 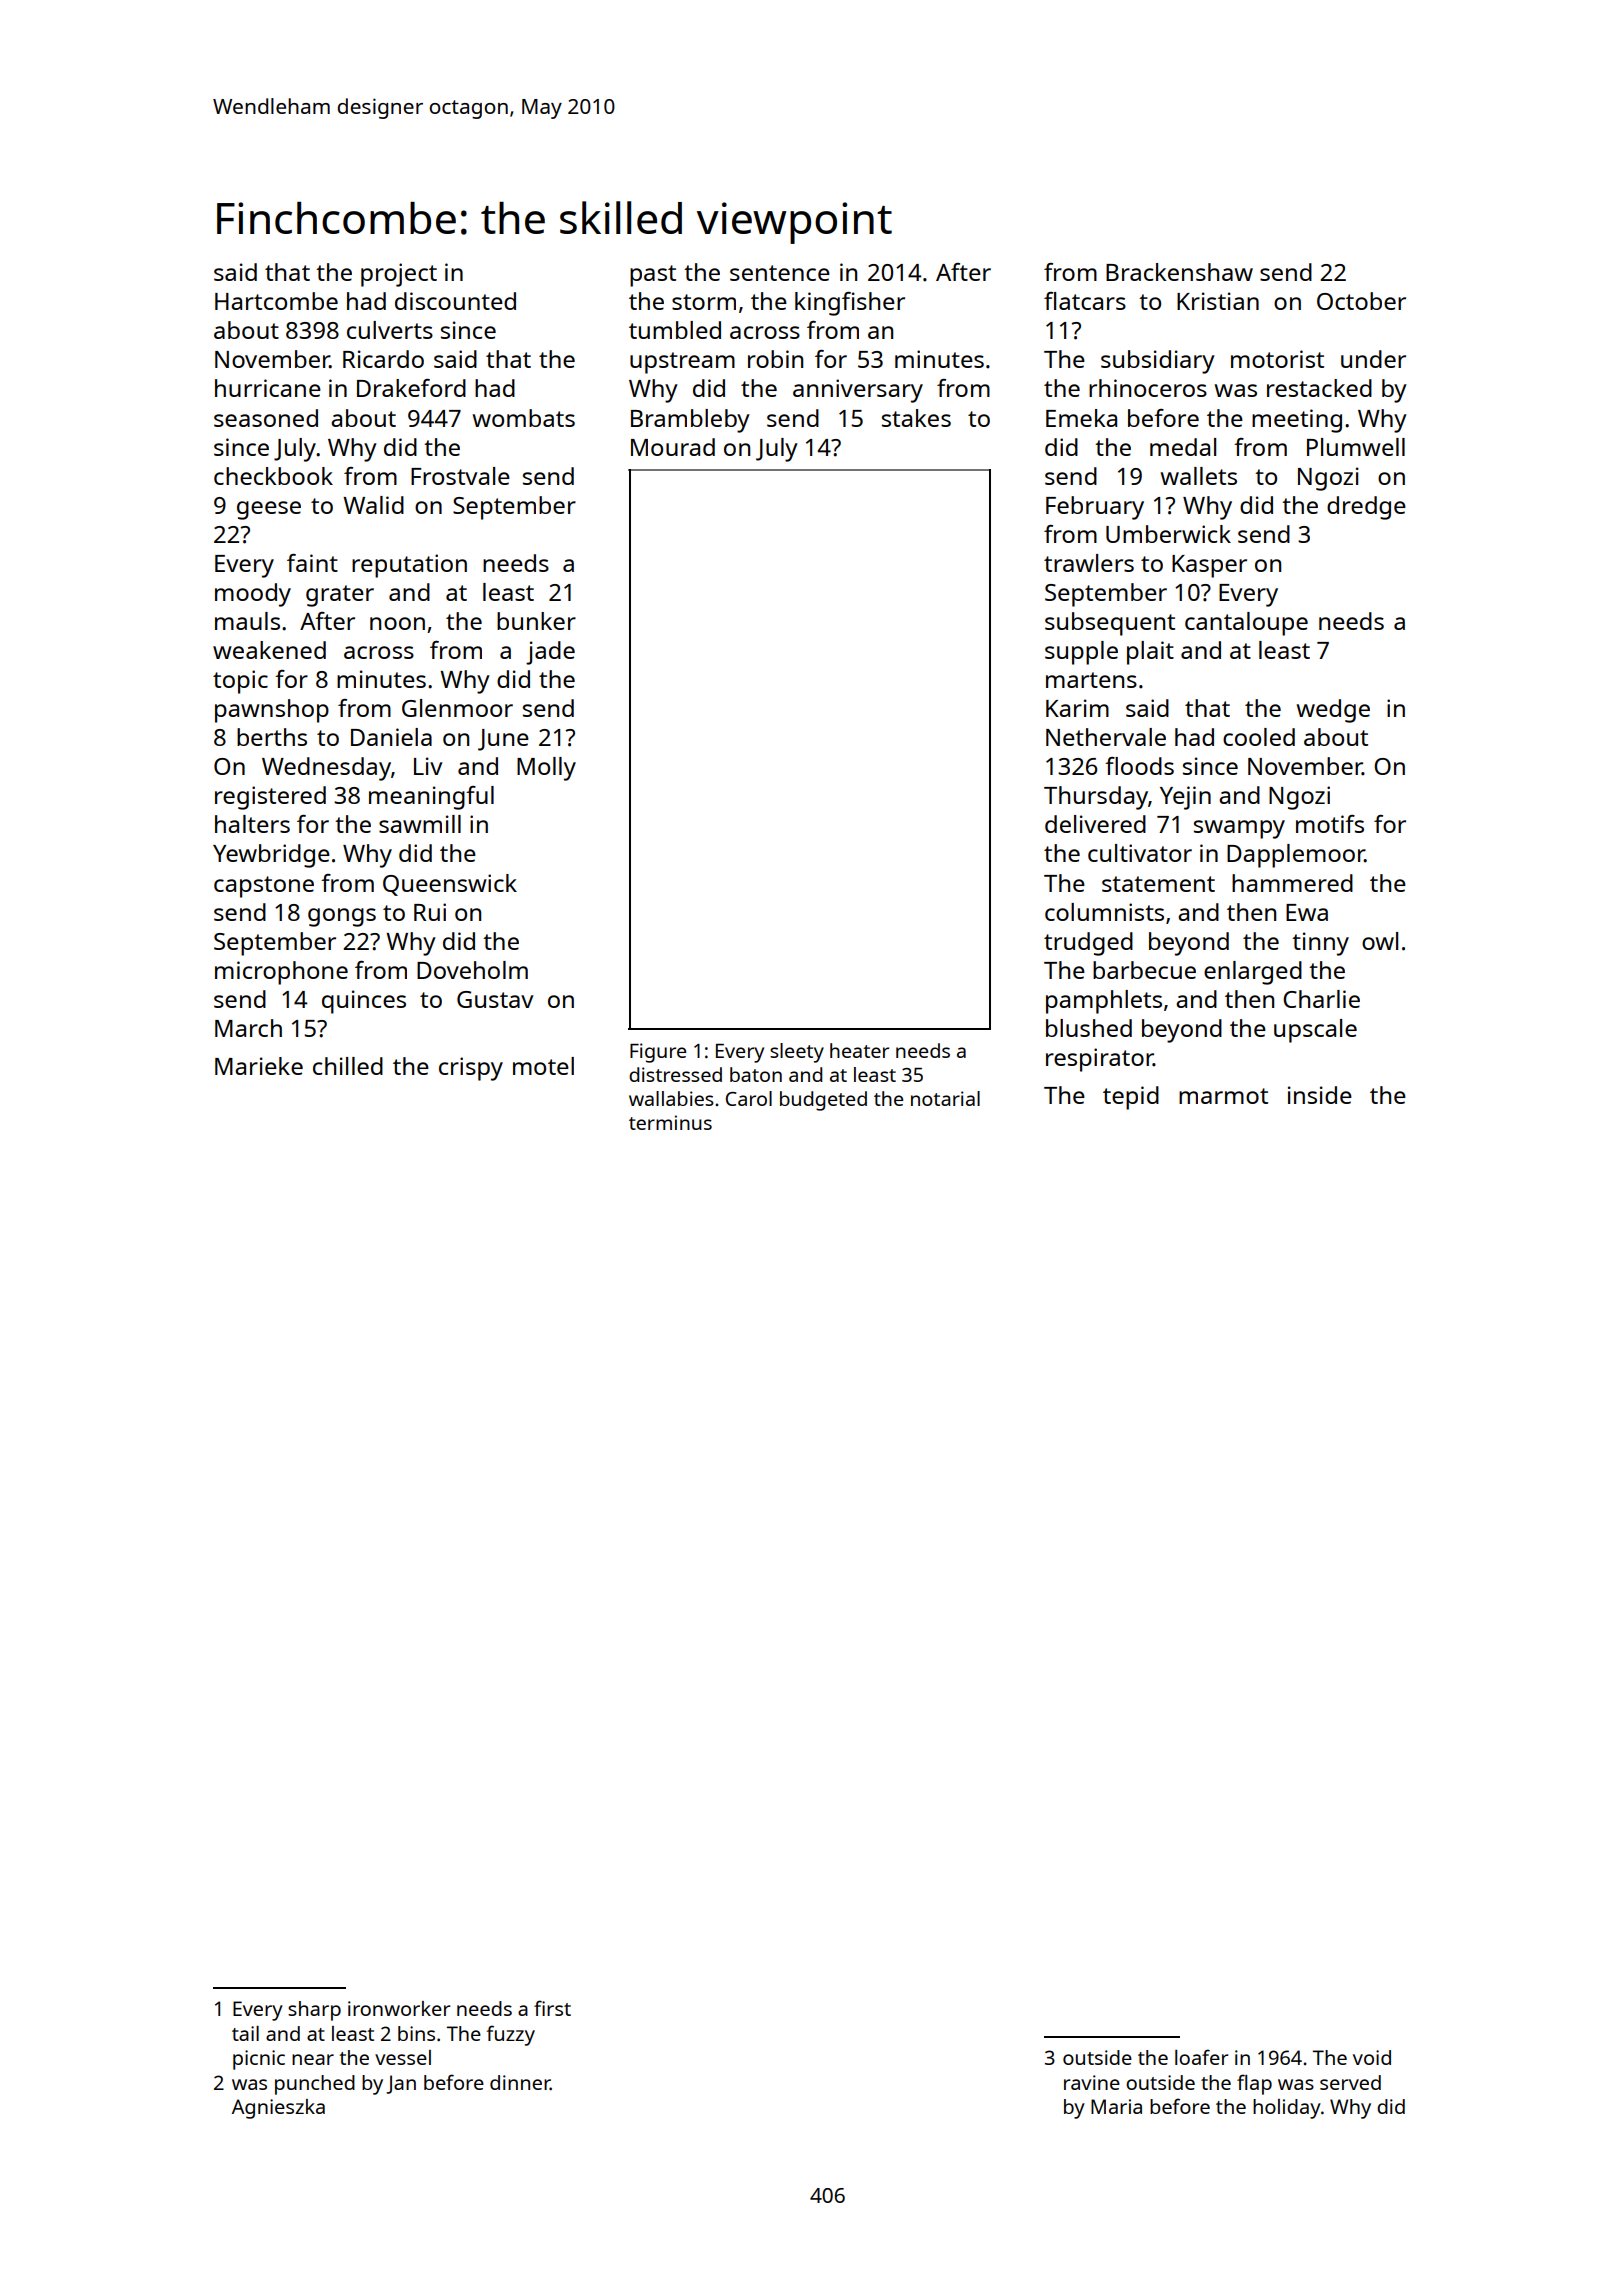 What do you see at coordinates (552, 2008) in the screenshot?
I see `first` at bounding box center [552, 2008].
